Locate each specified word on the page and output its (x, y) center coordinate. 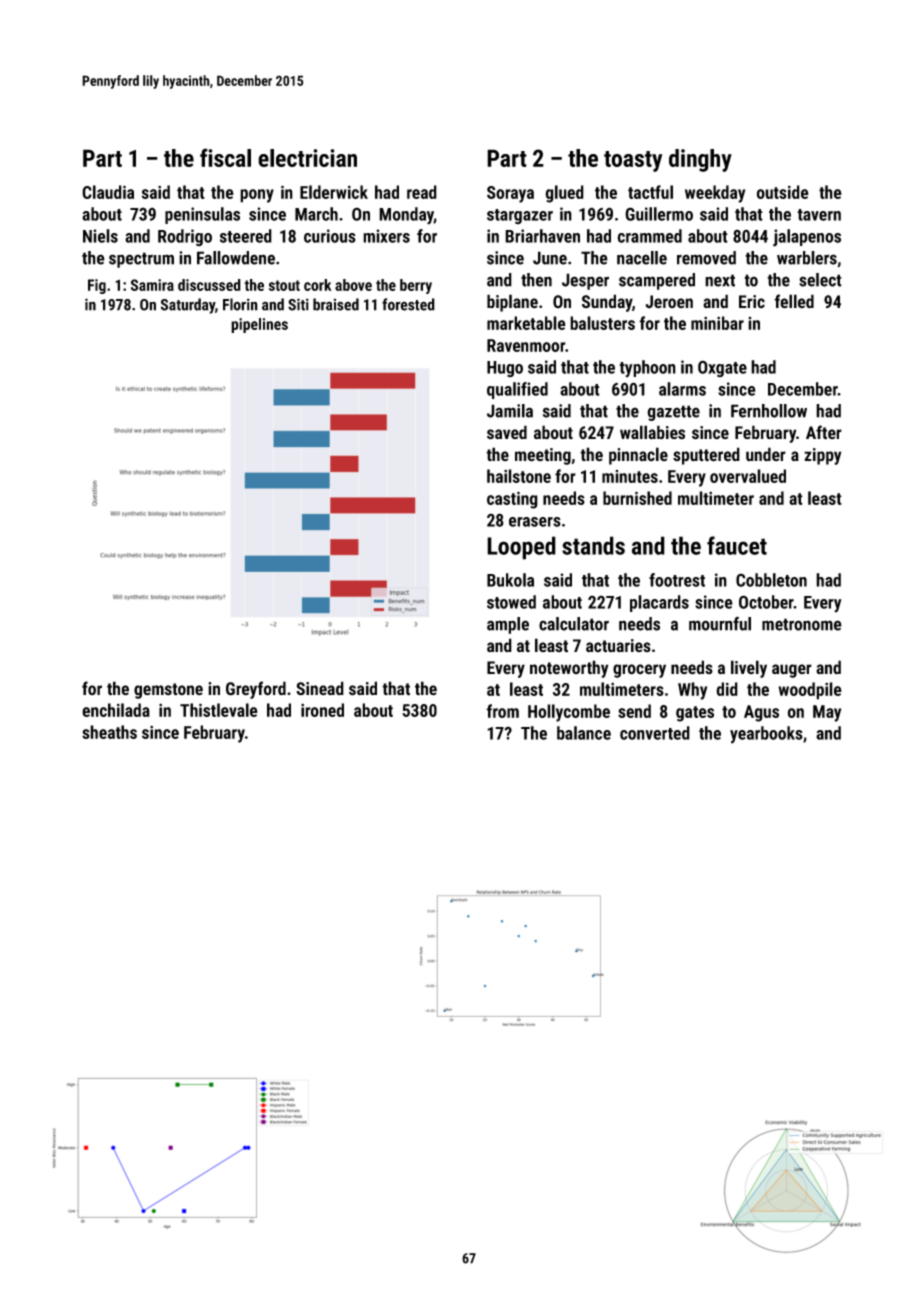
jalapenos (807, 238)
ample (508, 625)
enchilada (116, 710)
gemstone (168, 691)
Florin (240, 304)
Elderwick (334, 192)
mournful (720, 624)
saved (507, 432)
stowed (511, 602)
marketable (526, 323)
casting (512, 500)
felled (794, 301)
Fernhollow (769, 411)
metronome (802, 624)
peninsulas (202, 215)
